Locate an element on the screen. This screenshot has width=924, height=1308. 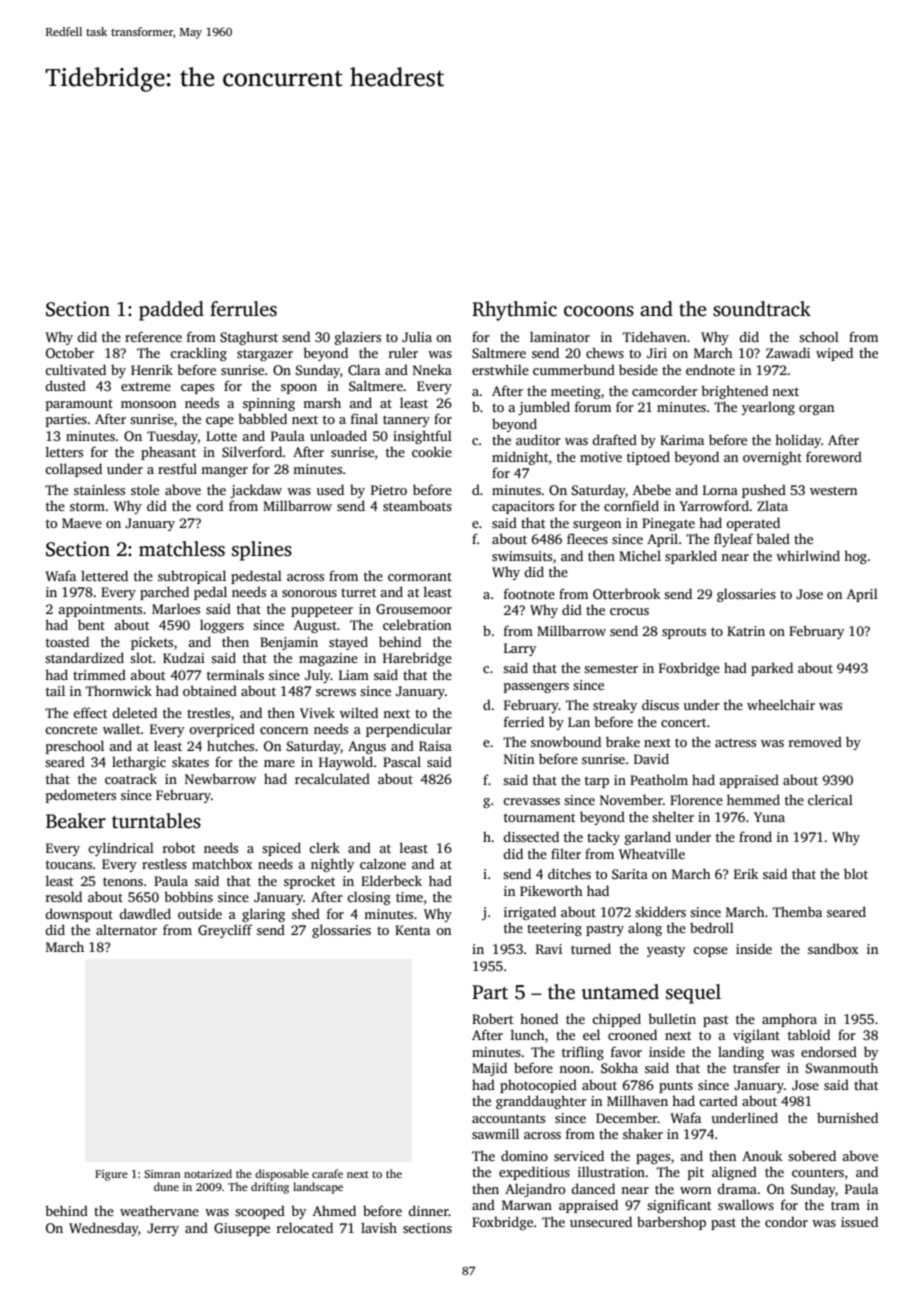
Lorna is located at coordinates (720, 490).
